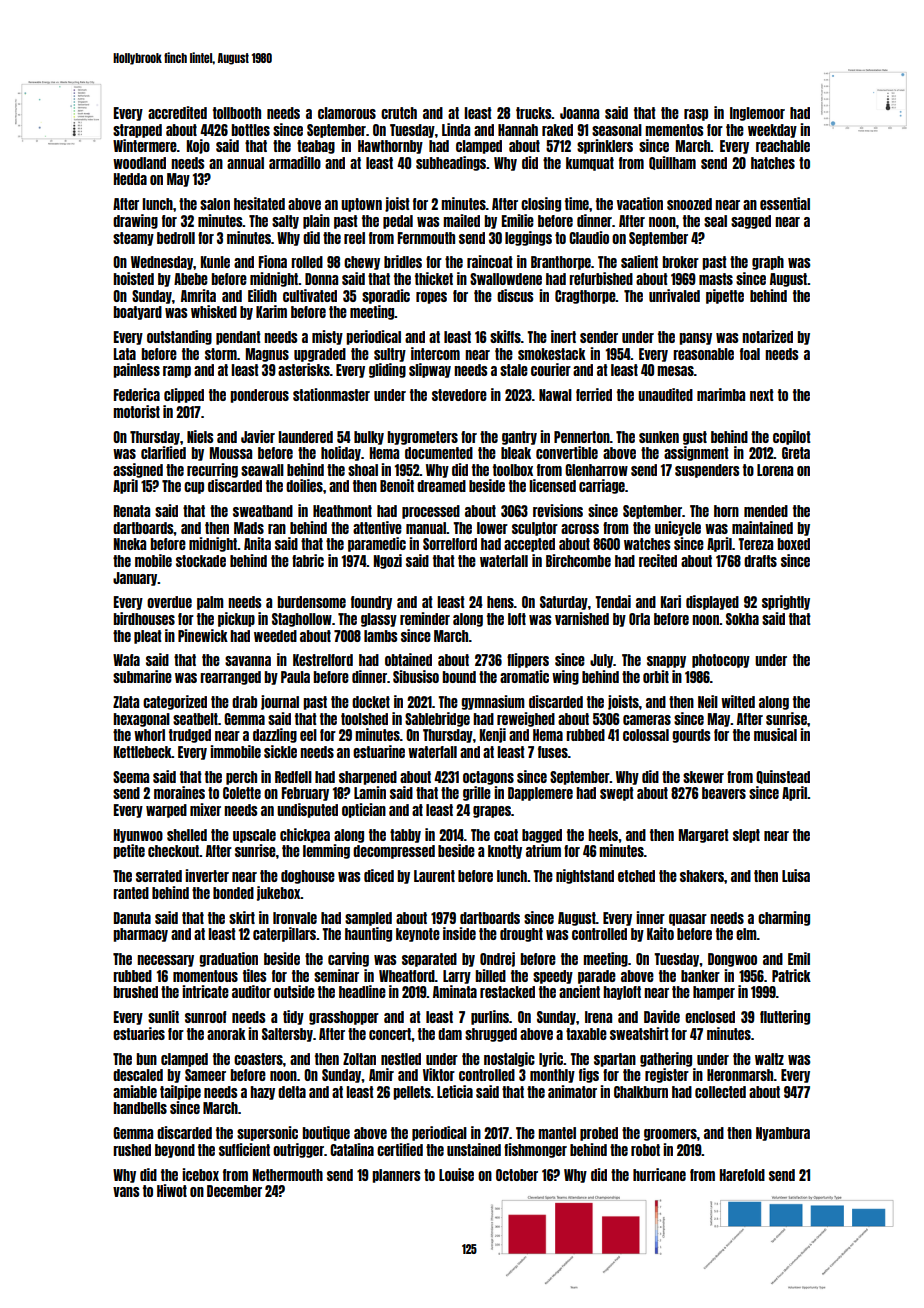 This screenshot has height=1308, width=924. I want to click on hurricane, so click(659, 1174).
